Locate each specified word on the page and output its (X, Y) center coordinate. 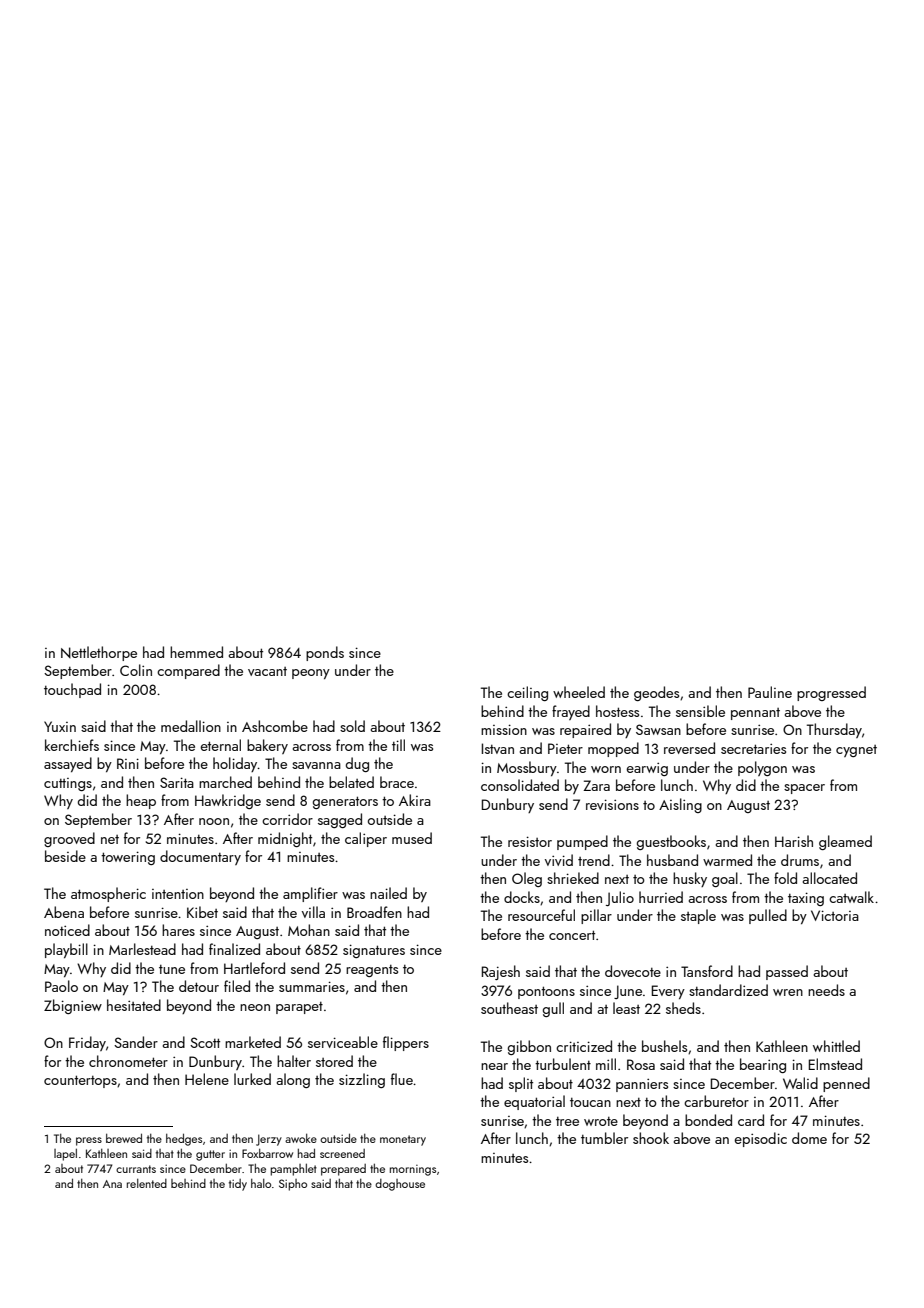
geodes (656, 693)
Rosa (641, 1064)
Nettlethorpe (99, 653)
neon (255, 1007)
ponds (325, 653)
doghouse (400, 1185)
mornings (413, 1170)
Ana (112, 1184)
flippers (406, 1043)
